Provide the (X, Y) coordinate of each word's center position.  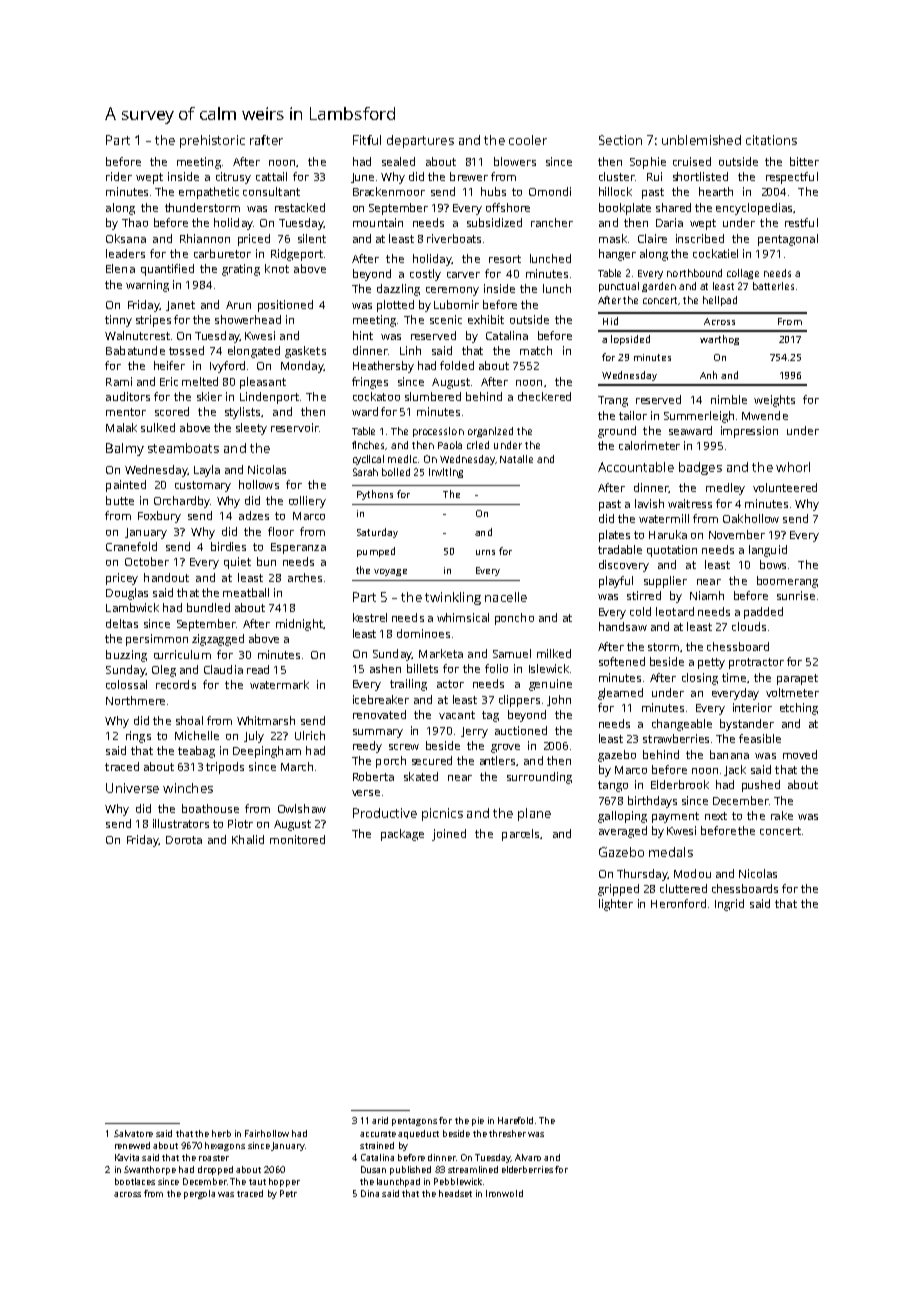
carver (463, 275)
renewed (132, 1145)
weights (774, 401)
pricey (122, 579)
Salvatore (133, 1133)
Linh (410, 350)
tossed (186, 350)
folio (496, 668)
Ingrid (729, 905)
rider (119, 176)
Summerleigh (699, 417)
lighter (616, 905)
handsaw (623, 626)
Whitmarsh (266, 720)
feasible (760, 738)
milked (554, 653)
